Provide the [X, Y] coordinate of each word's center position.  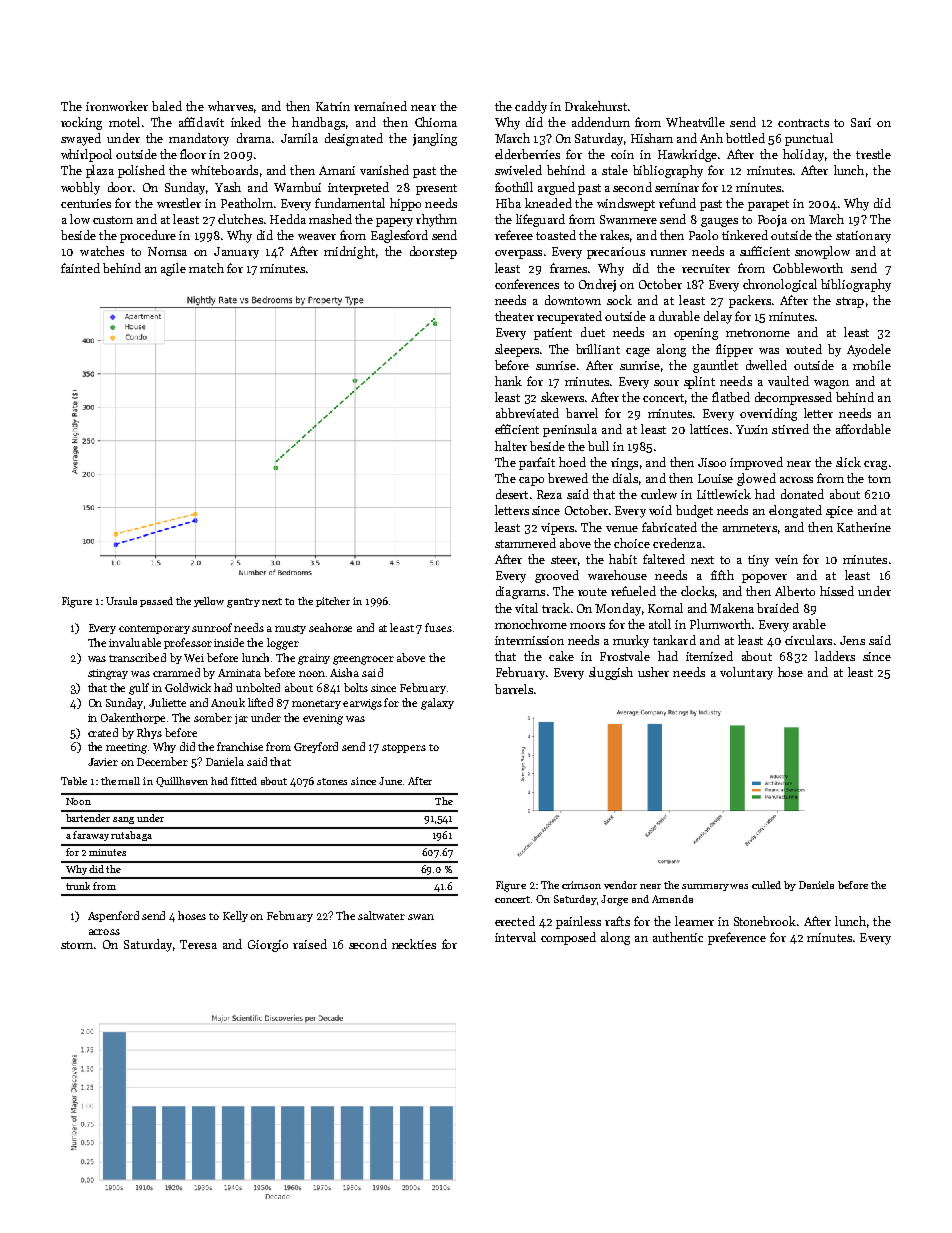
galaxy [437, 704]
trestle [873, 154]
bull [598, 446]
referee [514, 235]
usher [653, 672]
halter [511, 446]
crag [875, 465]
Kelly [235, 916]
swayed [81, 139]
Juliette [167, 702]
